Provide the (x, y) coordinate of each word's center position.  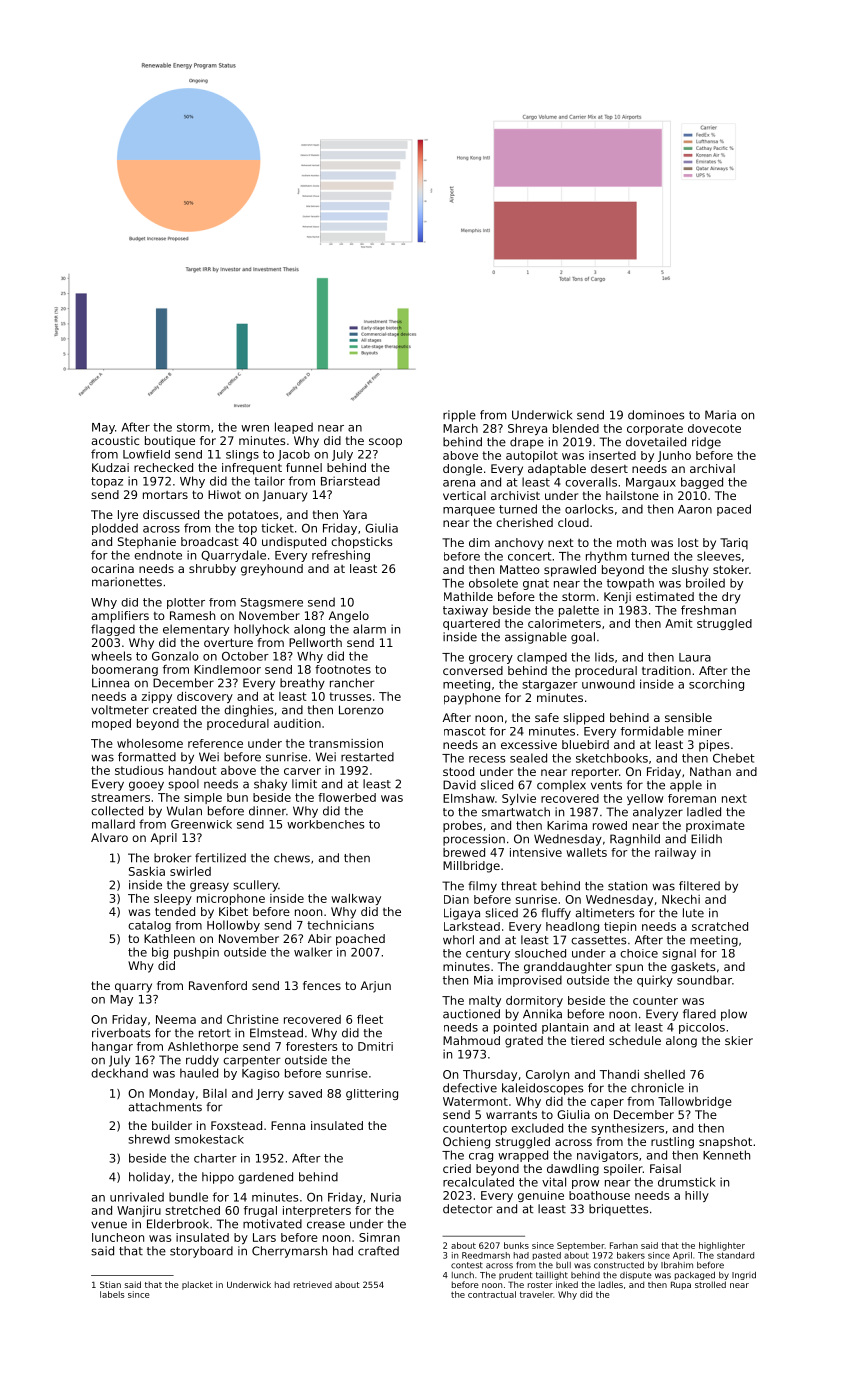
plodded (115, 529)
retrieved (313, 1284)
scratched (720, 926)
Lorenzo (361, 710)
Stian (110, 1284)
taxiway (465, 611)
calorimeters (564, 623)
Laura (695, 657)
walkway (356, 899)
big (160, 953)
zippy (157, 697)
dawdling (573, 1170)
